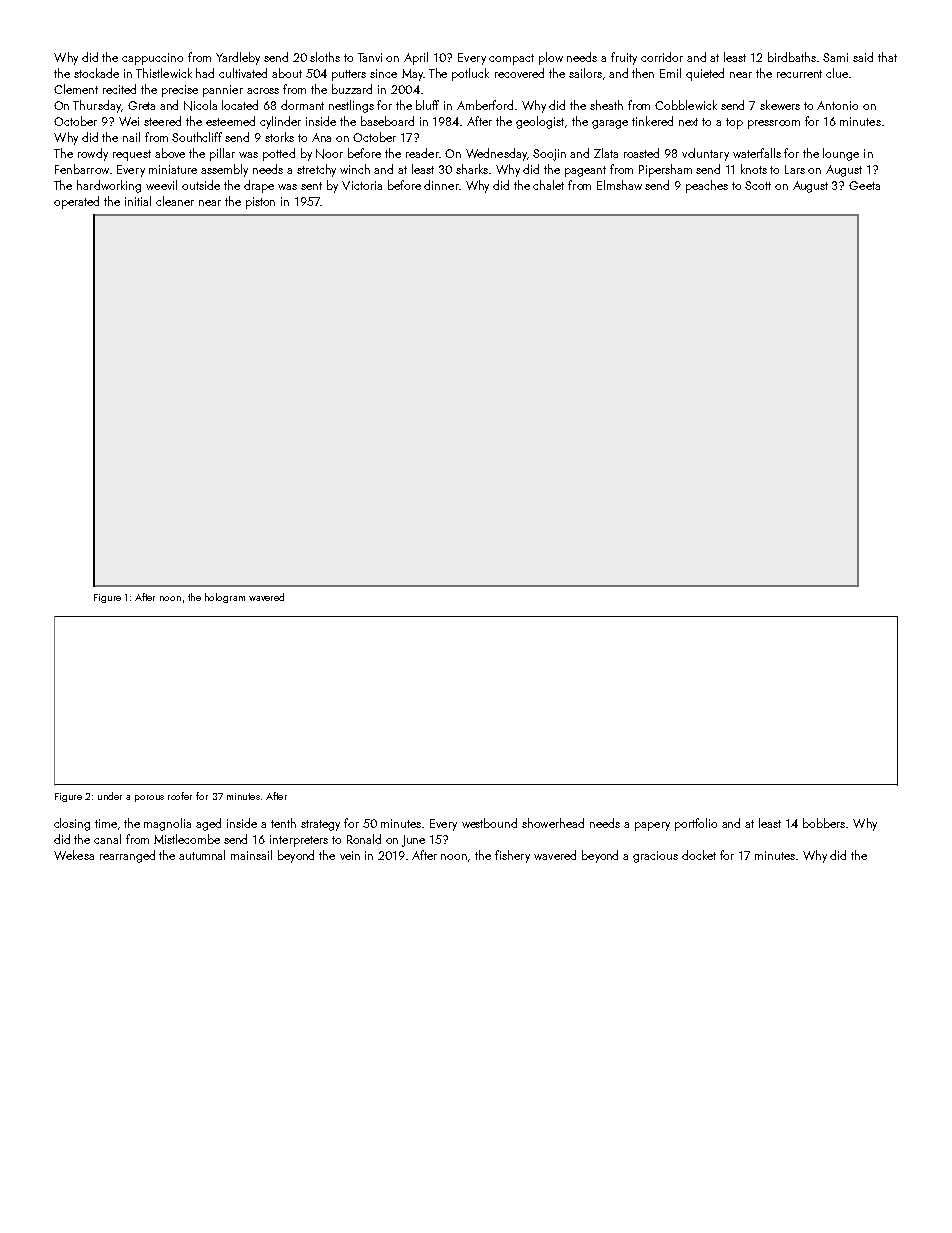 The width and height of the screenshot is (952, 1233). What do you see at coordinates (553, 823) in the screenshot?
I see `showerhead` at bounding box center [553, 823].
